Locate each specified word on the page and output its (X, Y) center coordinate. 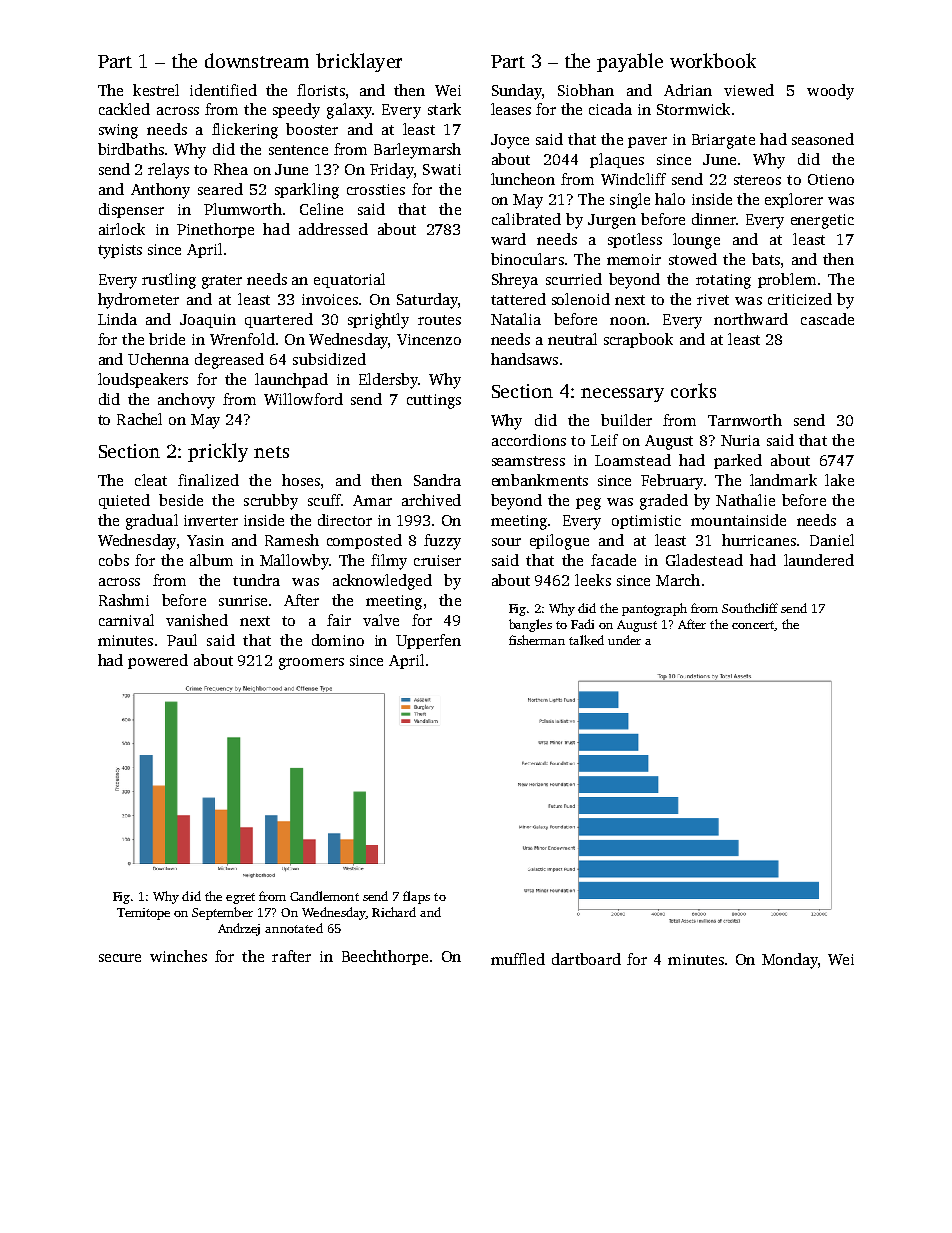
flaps (416, 897)
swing (118, 131)
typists (120, 251)
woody (830, 92)
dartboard (586, 959)
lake (839, 480)
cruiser (437, 560)
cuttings (434, 401)
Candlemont (324, 896)
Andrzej (239, 929)
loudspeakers (143, 380)
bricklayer (359, 62)
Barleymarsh (417, 151)
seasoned (823, 139)
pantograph (654, 609)
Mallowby (294, 562)
